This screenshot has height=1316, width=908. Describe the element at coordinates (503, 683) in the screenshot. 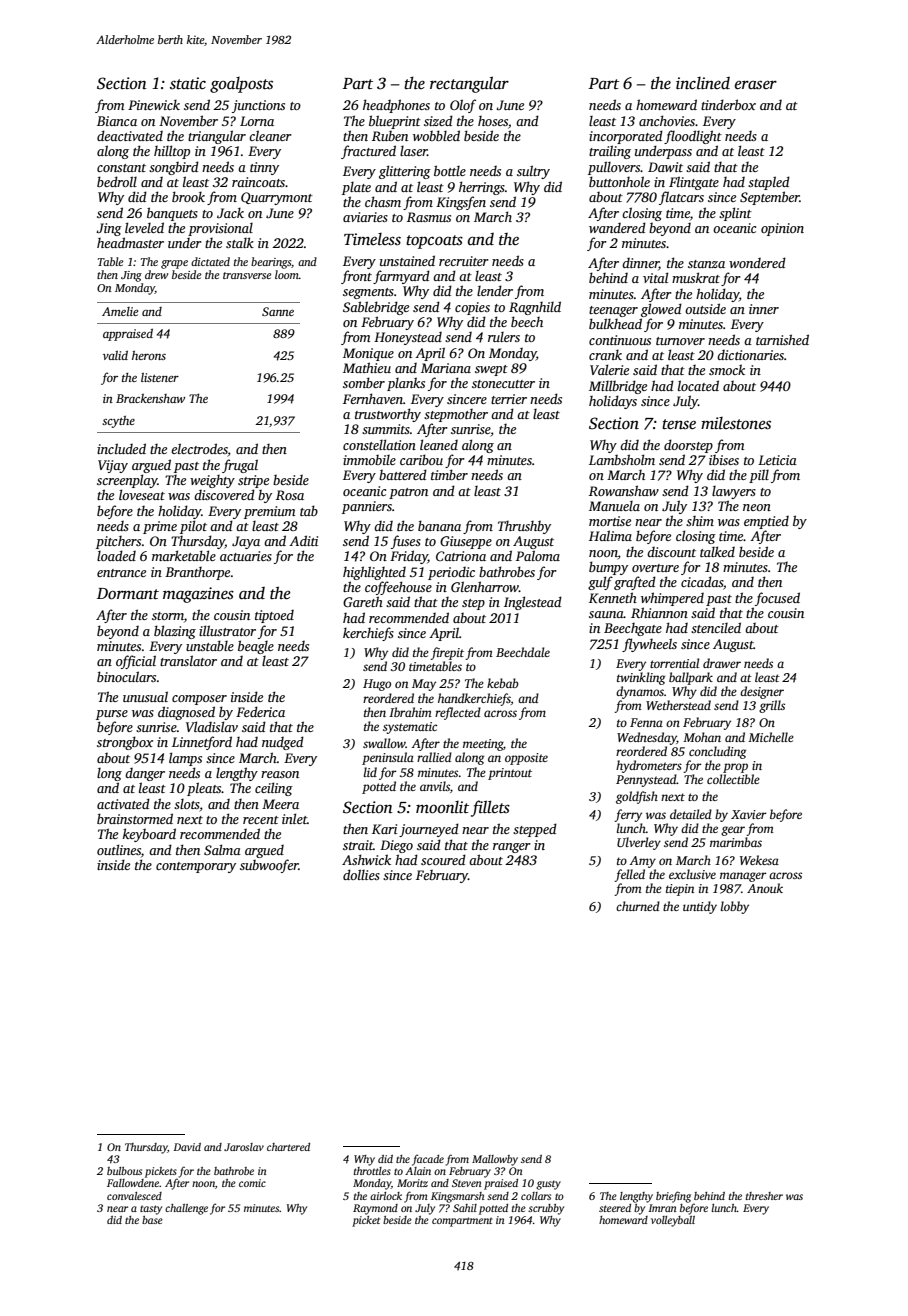

I see `kebab` at that location.
